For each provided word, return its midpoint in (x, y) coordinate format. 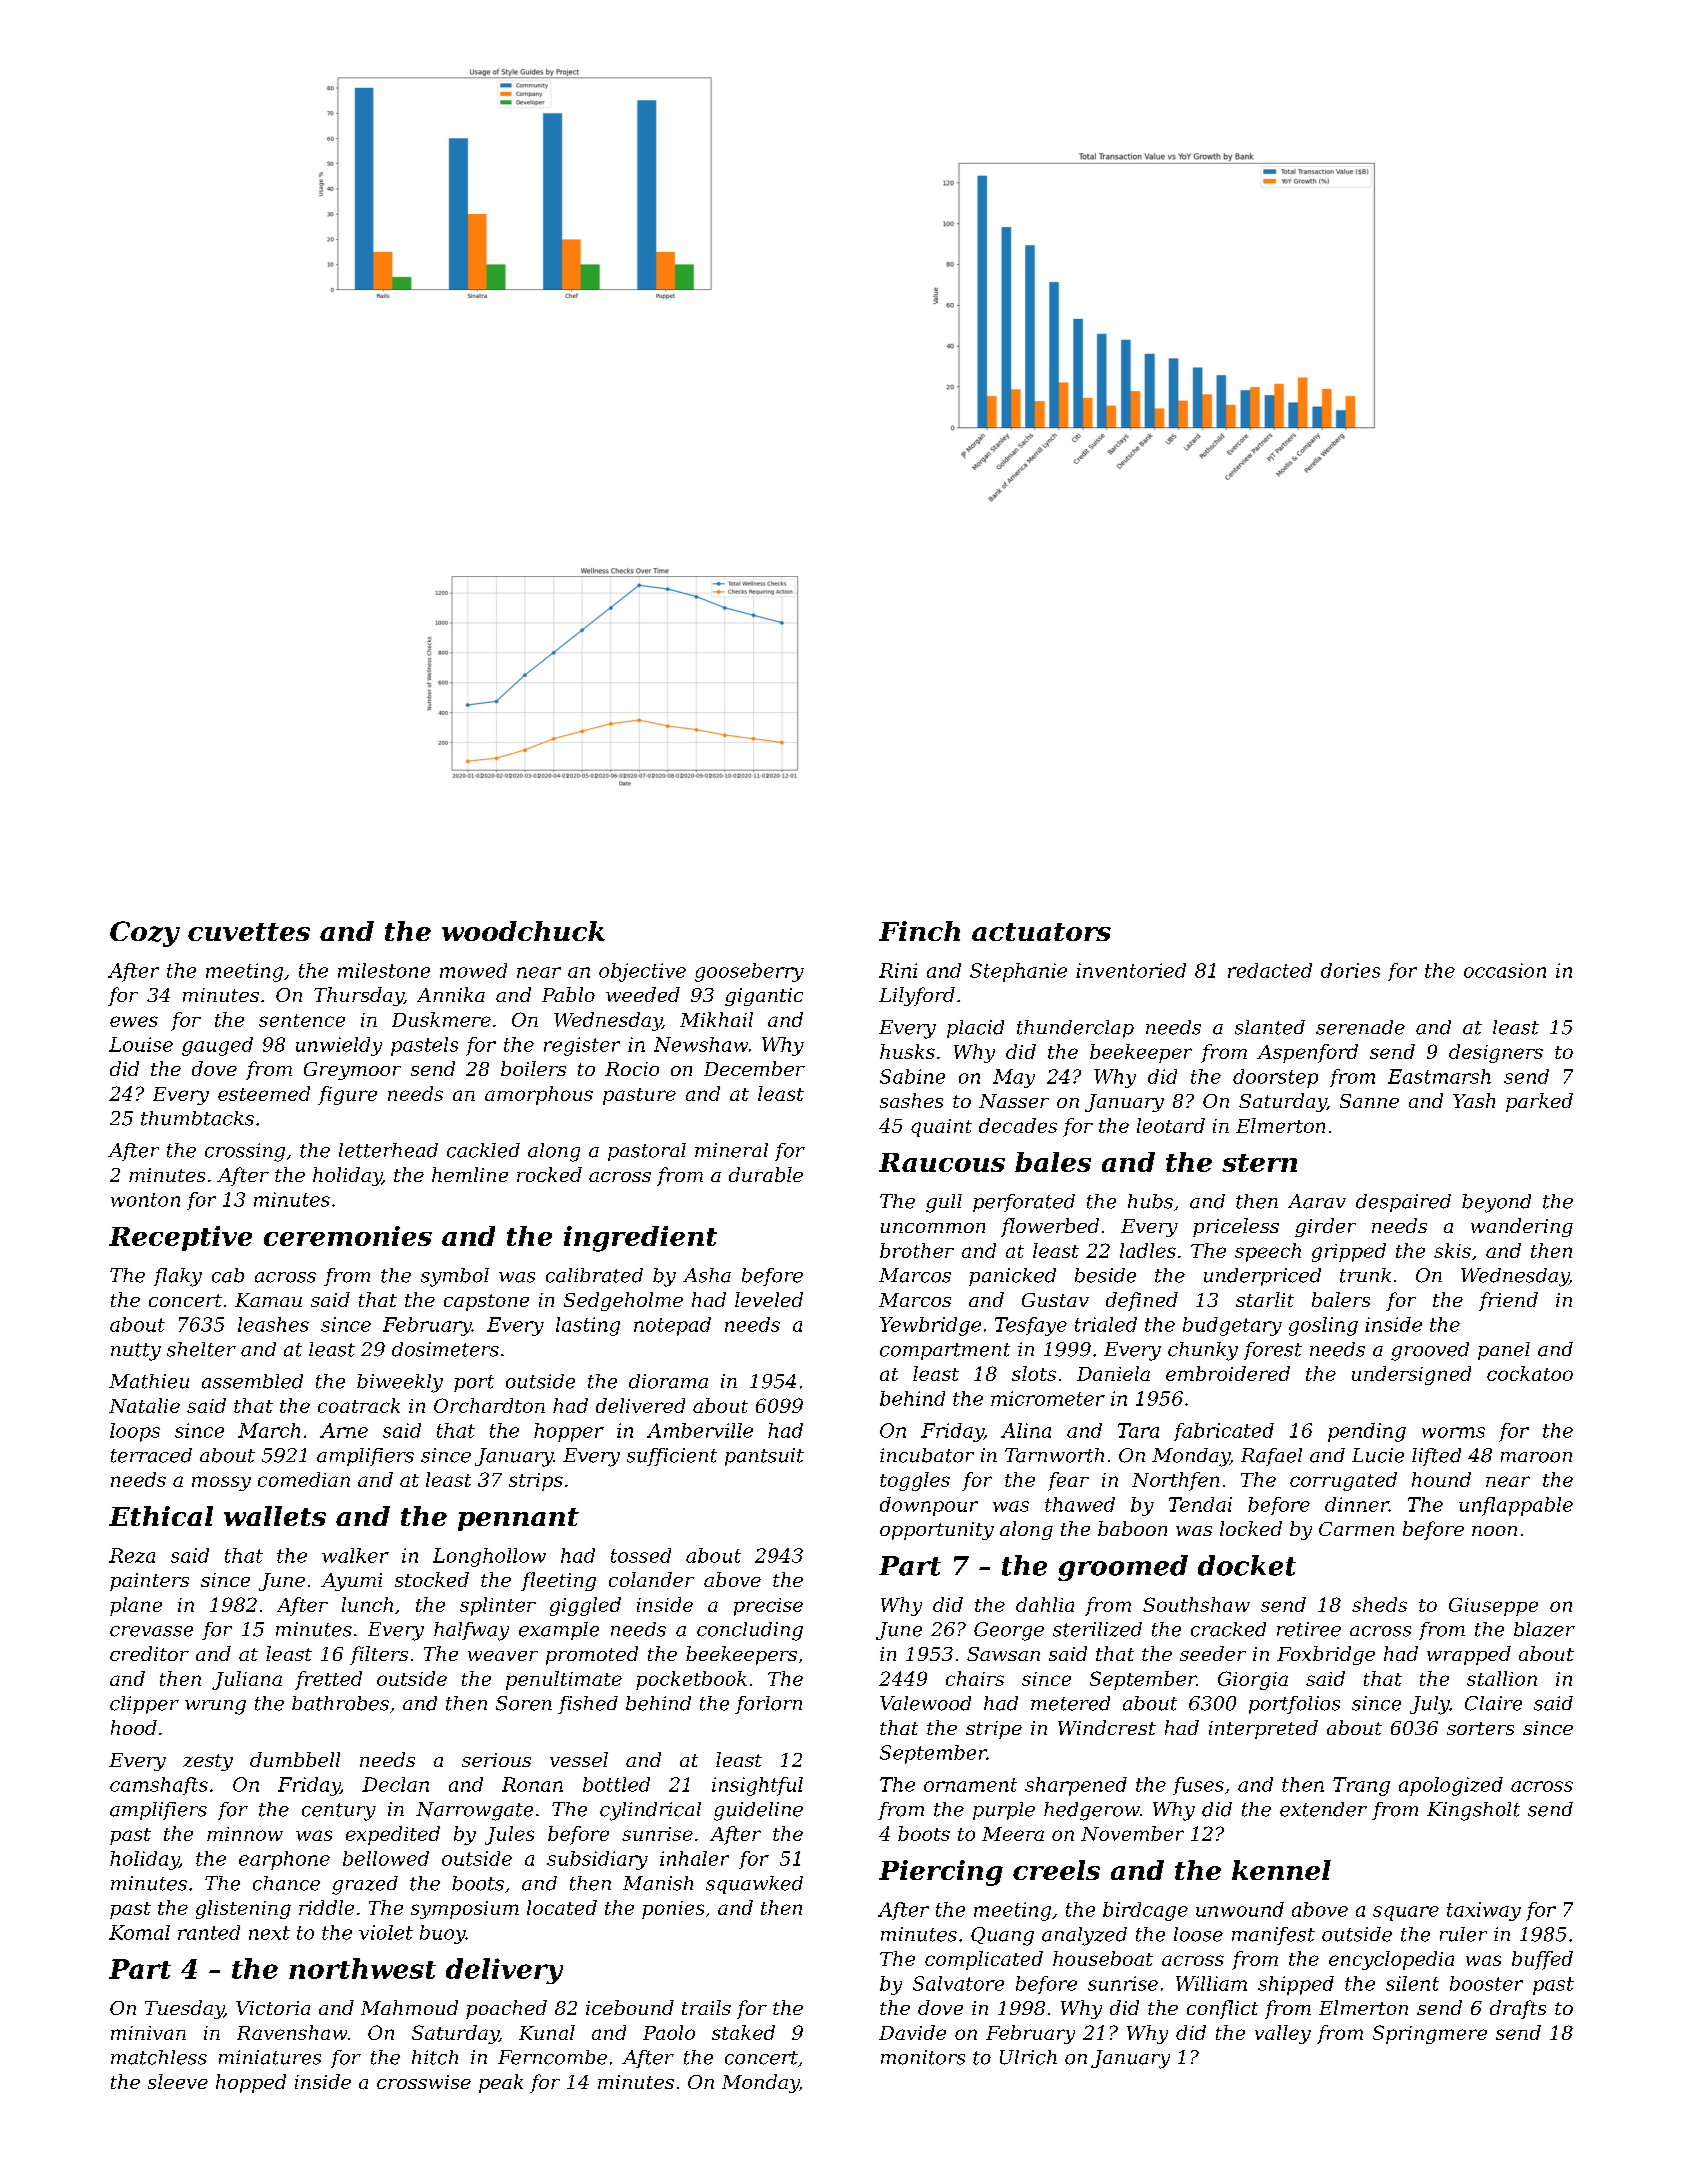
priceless (1236, 1227)
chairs (975, 1678)
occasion (1505, 970)
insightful (757, 1786)
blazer (1544, 1629)
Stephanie (1018, 972)
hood (134, 1727)
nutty (136, 1352)
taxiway (1484, 1911)
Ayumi (351, 1582)
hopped (251, 2083)
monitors (923, 2057)
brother (917, 1250)
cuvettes (249, 932)
